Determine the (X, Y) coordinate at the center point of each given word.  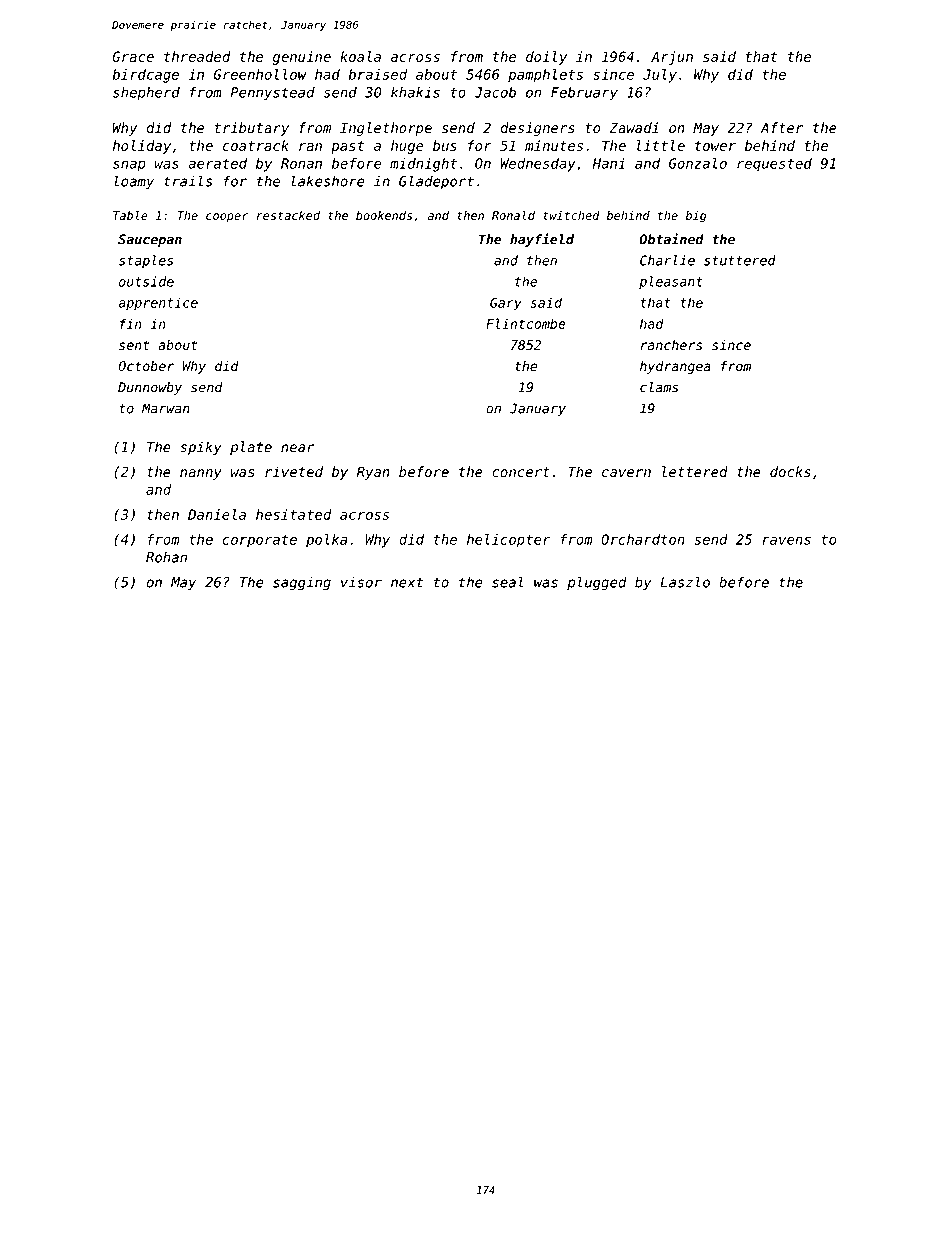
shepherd (146, 94)
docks (790, 472)
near (298, 448)
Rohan (166, 557)
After (782, 128)
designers (538, 129)
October (146, 366)
